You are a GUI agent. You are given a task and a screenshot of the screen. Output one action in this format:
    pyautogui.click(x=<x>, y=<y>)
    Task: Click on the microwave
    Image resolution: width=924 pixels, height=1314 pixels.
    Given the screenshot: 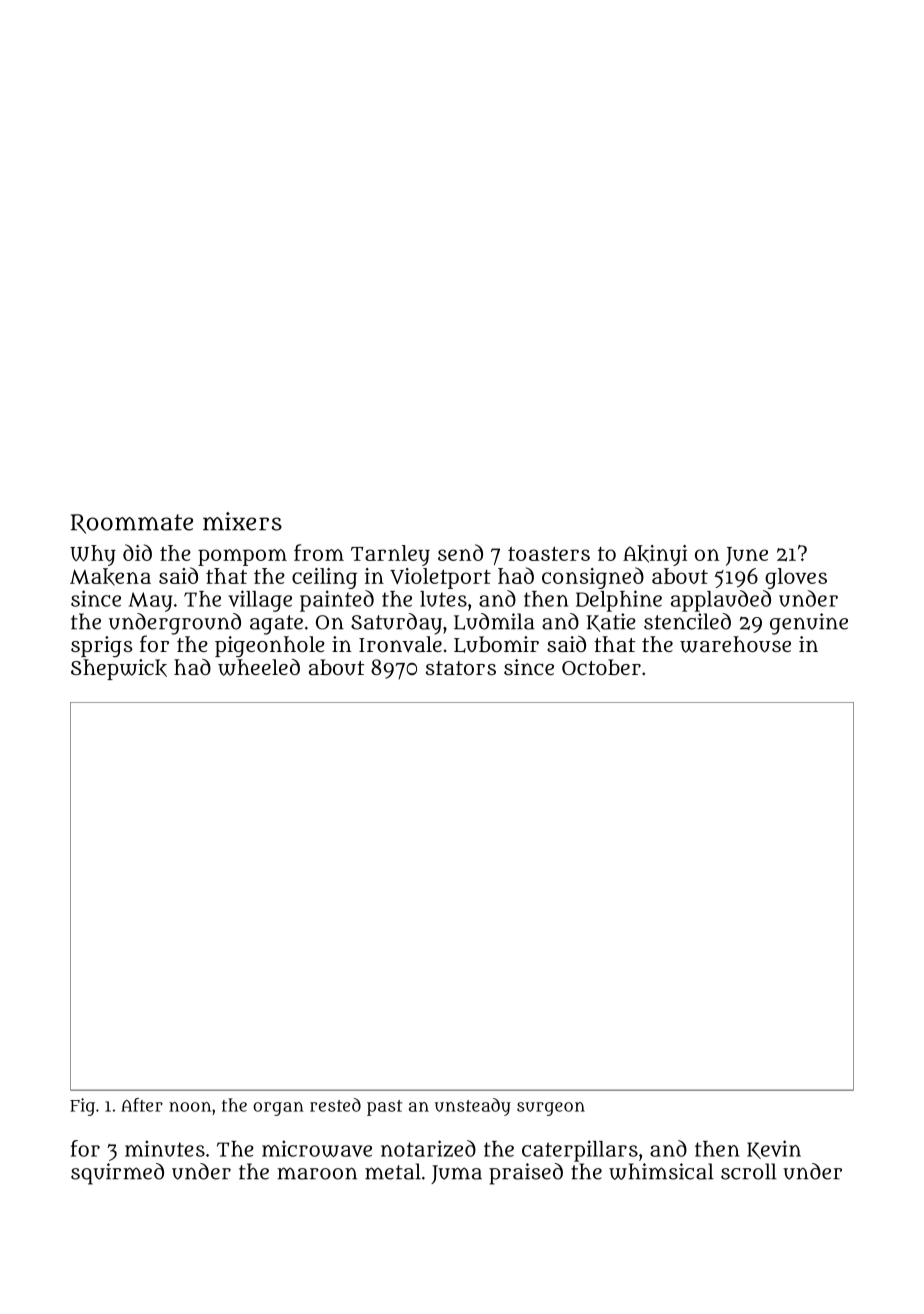 What is the action you would take?
    pyautogui.click(x=317, y=1148)
